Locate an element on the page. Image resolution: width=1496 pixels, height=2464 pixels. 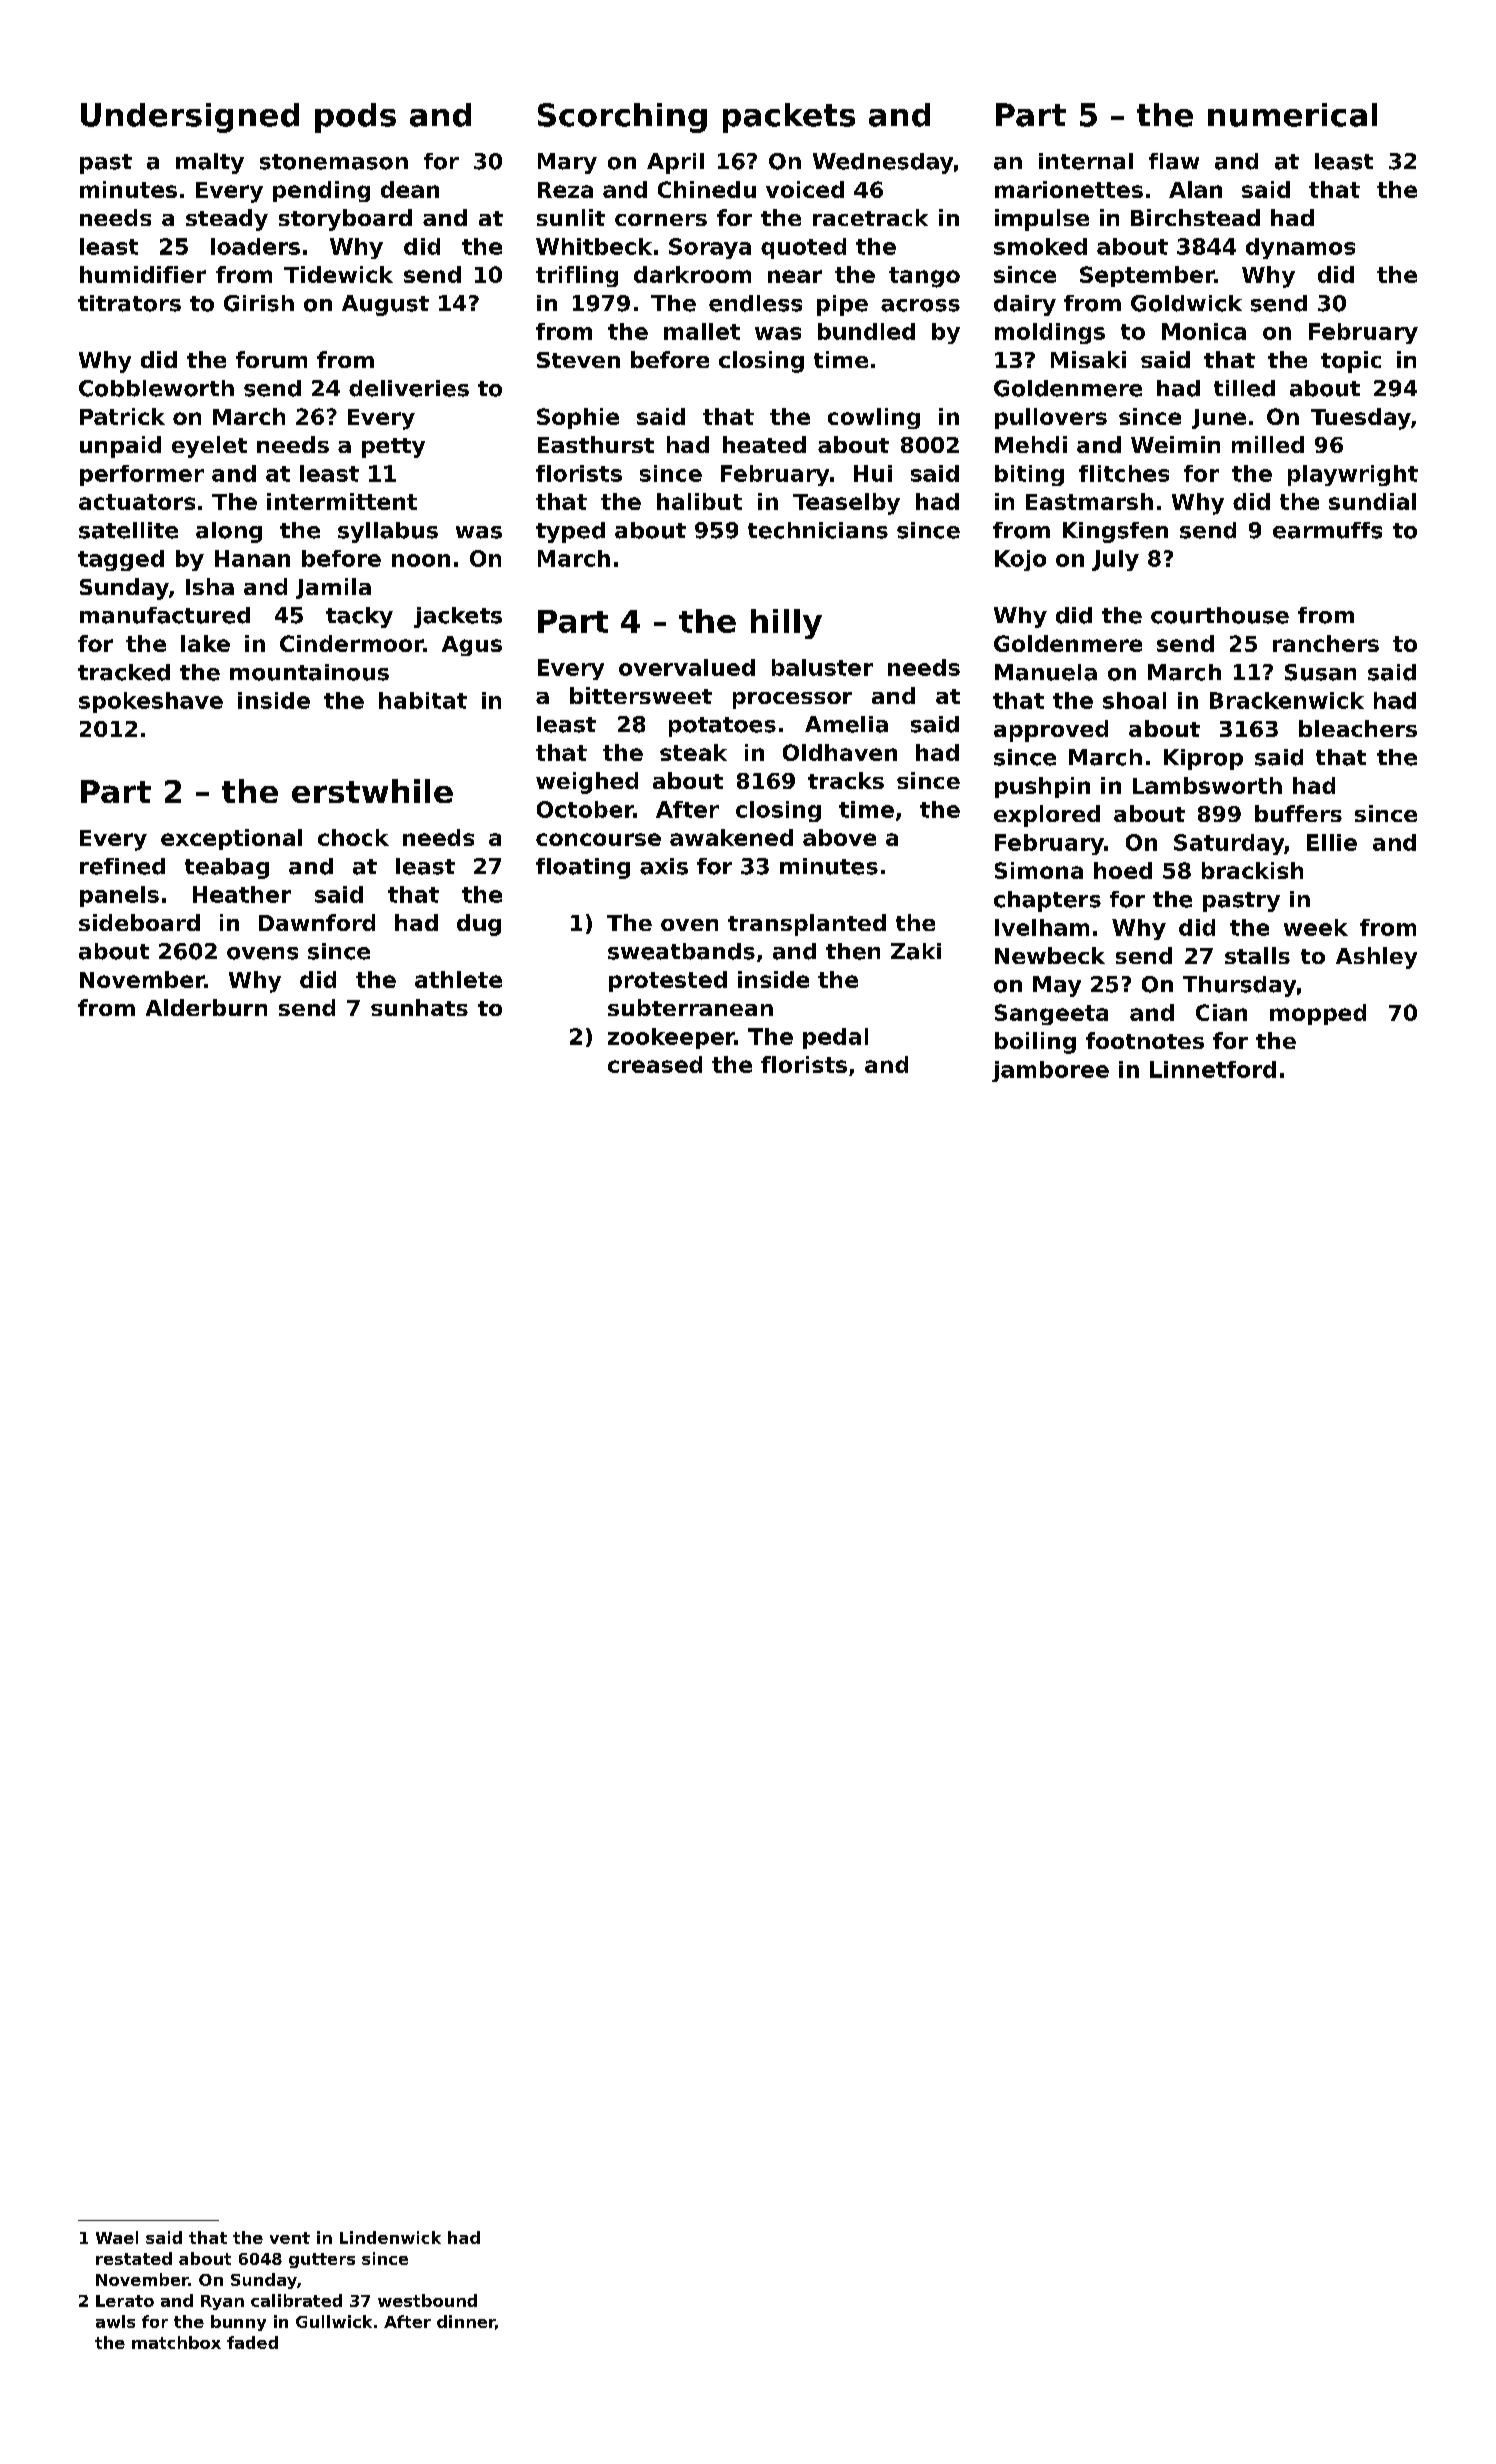
sundial is located at coordinates (1372, 501).
